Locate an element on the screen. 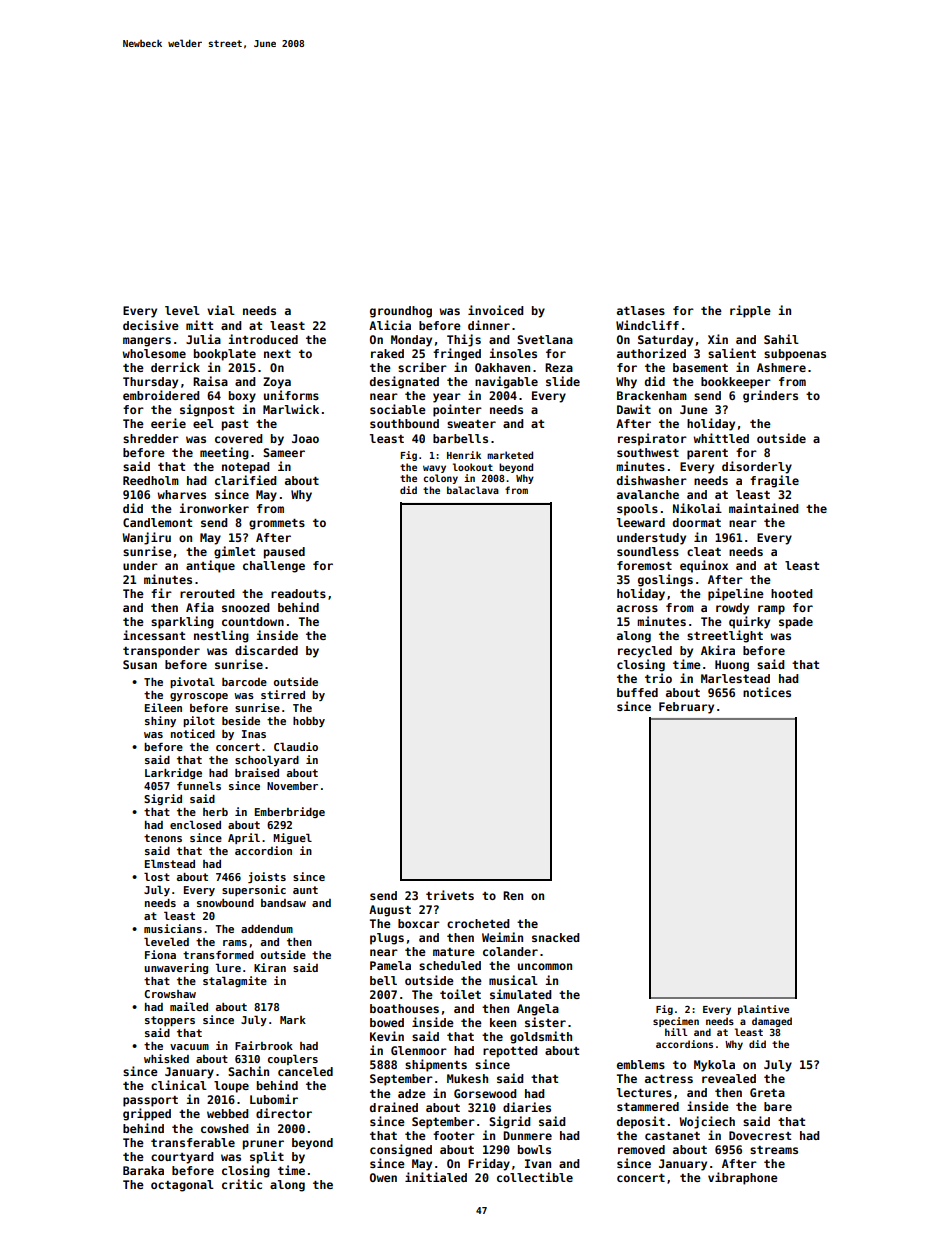 Image resolution: width=952 pixels, height=1233 pixels. octagonal is located at coordinates (182, 1186).
